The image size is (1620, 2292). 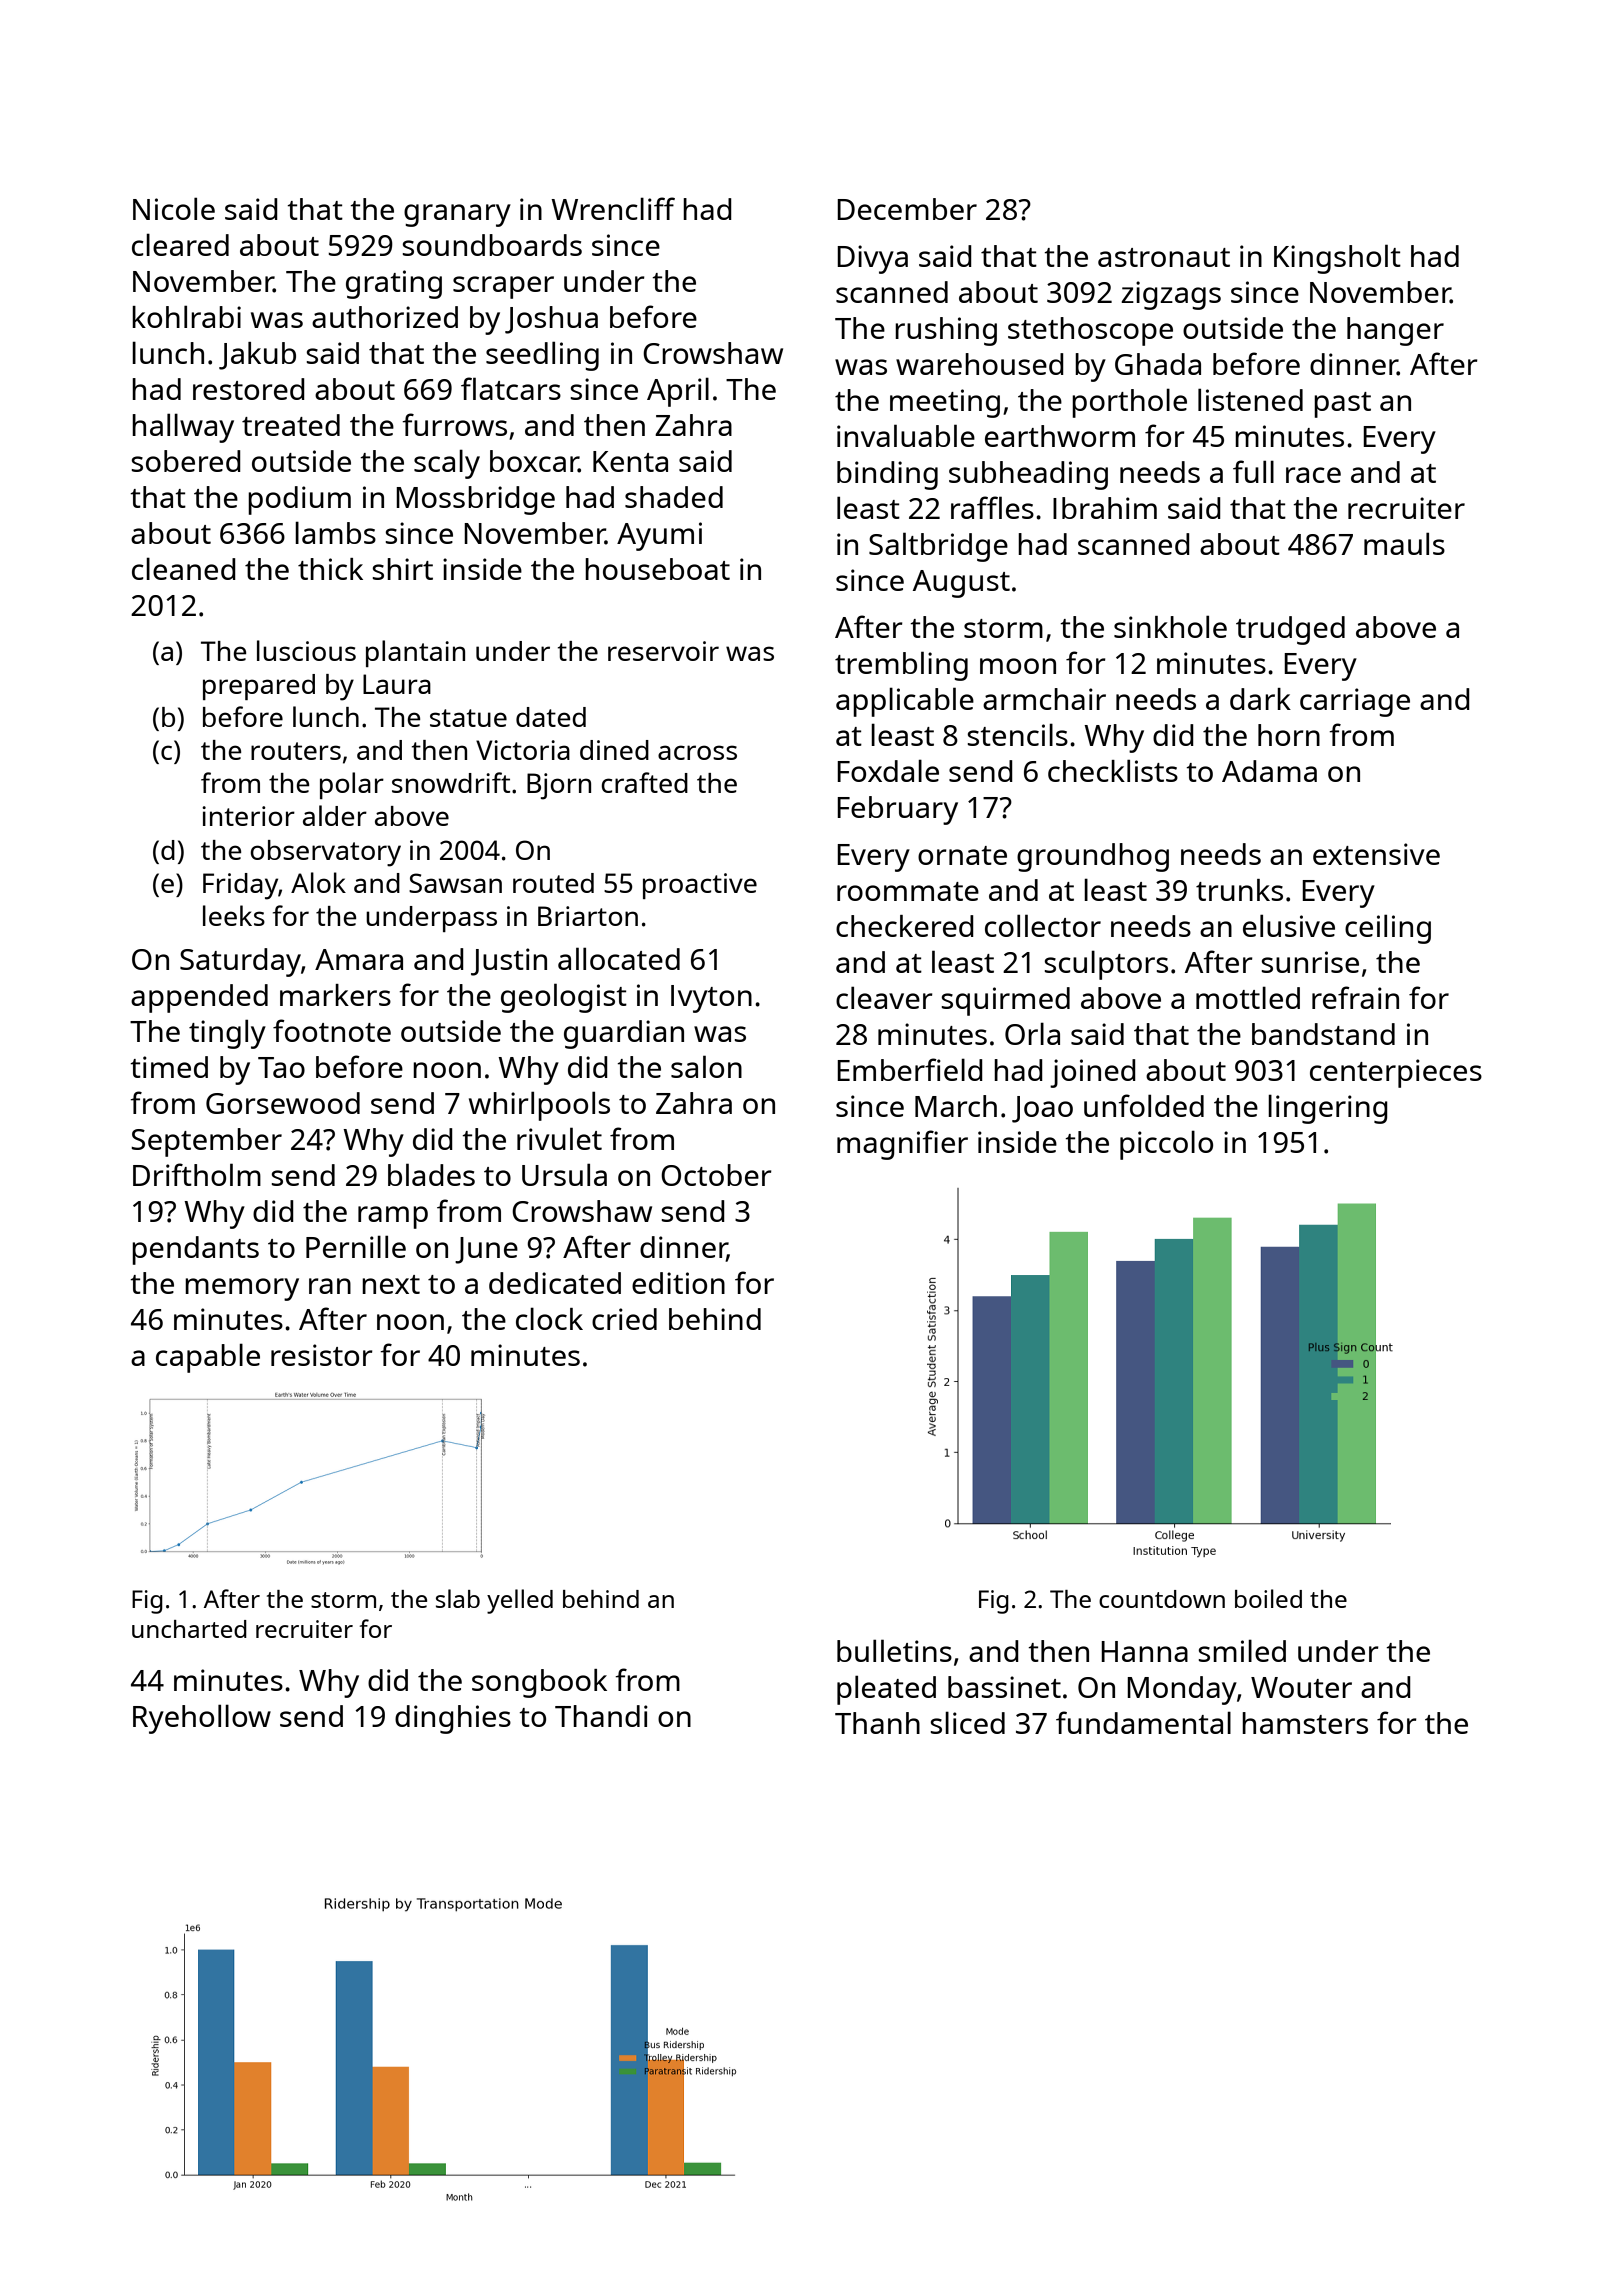 What do you see at coordinates (872, 259) in the screenshot?
I see `Divya` at bounding box center [872, 259].
